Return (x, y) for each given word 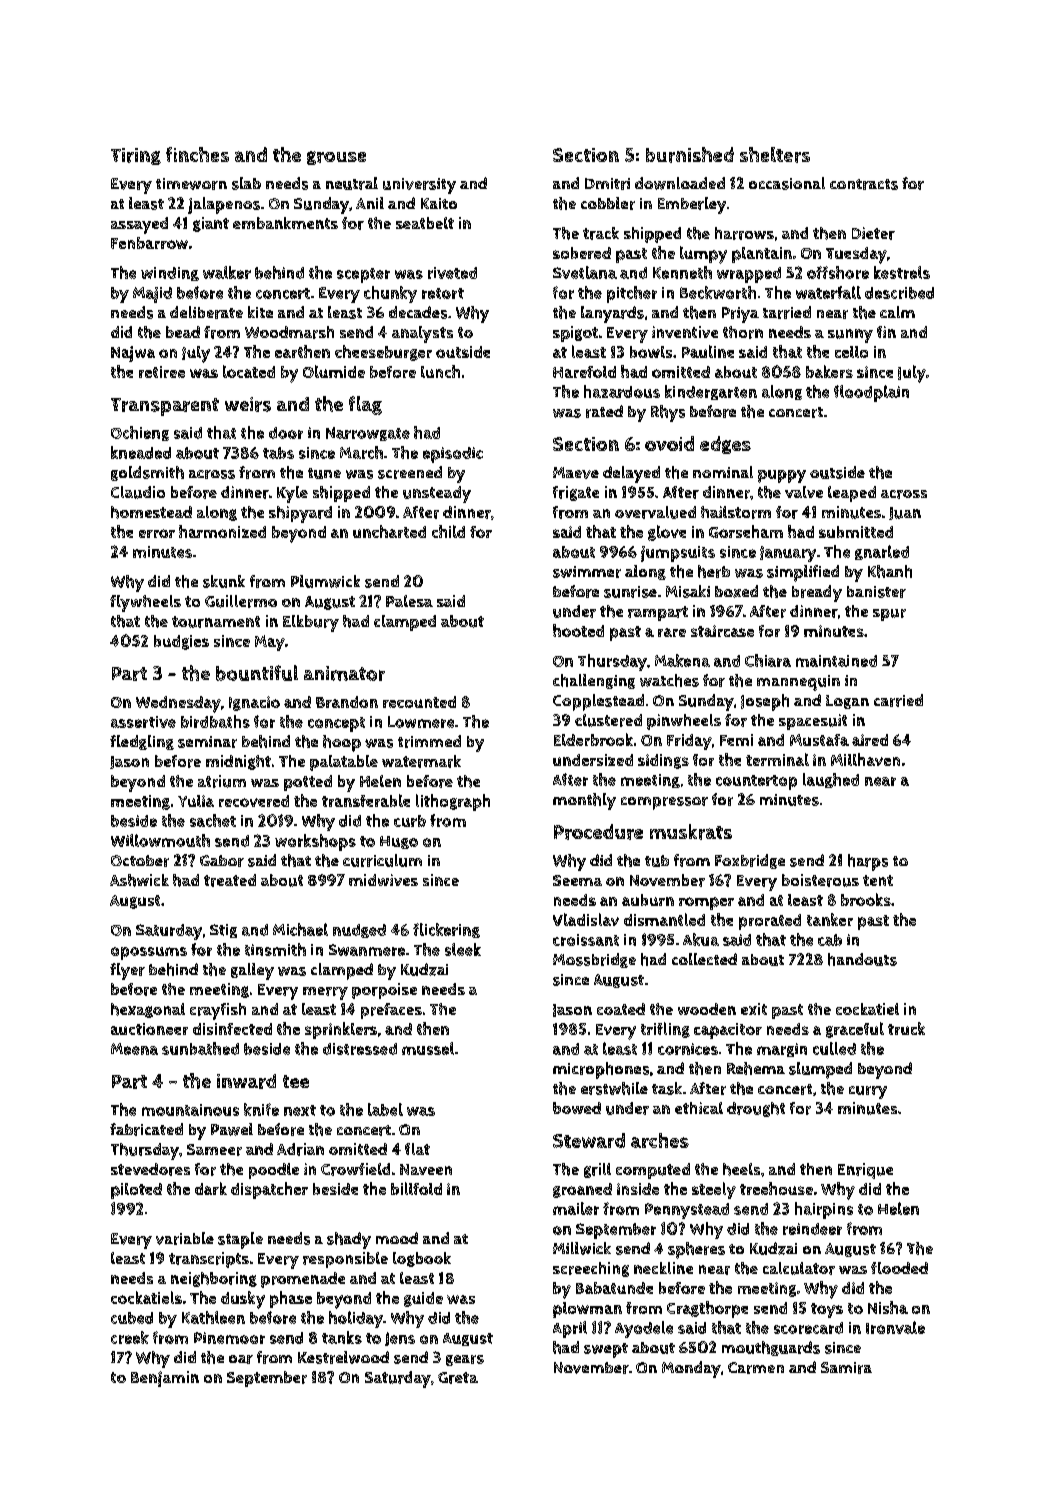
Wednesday (178, 704)
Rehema (756, 1068)
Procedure (598, 832)
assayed (139, 225)
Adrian (300, 1149)
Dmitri (607, 184)
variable (185, 1238)
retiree (162, 372)
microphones (601, 1070)
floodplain (871, 393)
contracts (864, 184)
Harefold (584, 372)
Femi (736, 740)
